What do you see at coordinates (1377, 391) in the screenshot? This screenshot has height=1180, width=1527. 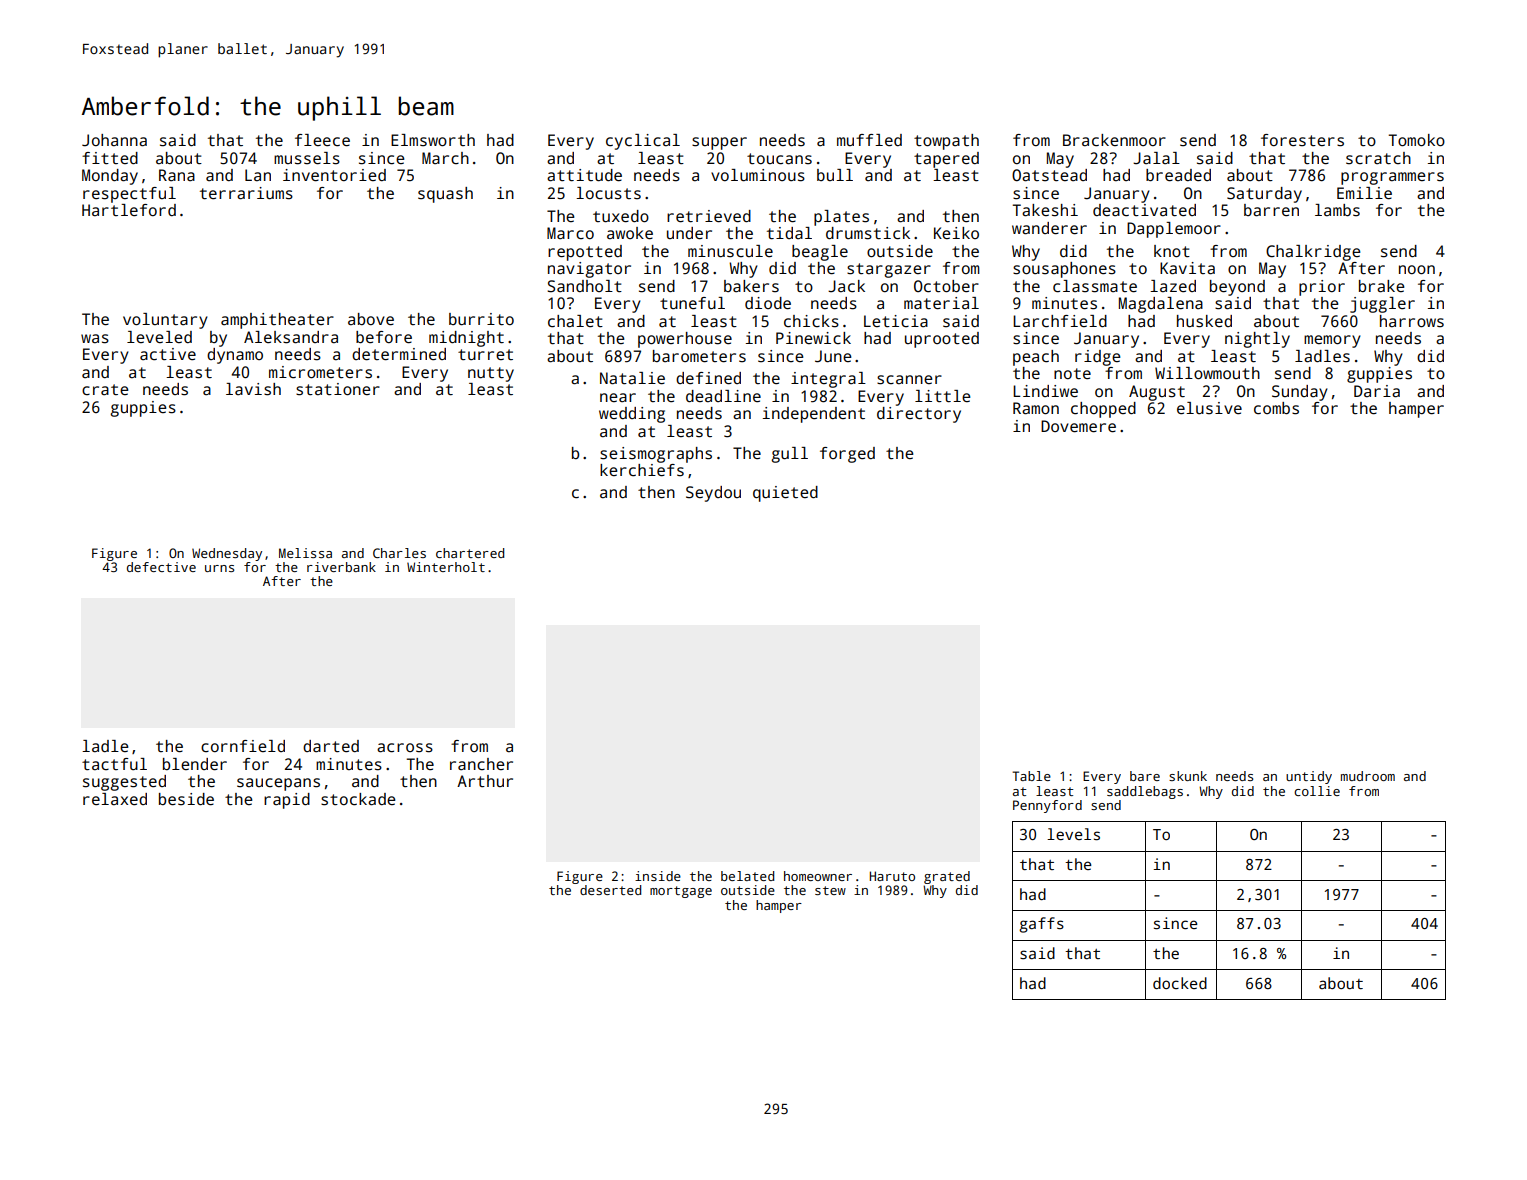 I see `Daria` at bounding box center [1377, 391].
